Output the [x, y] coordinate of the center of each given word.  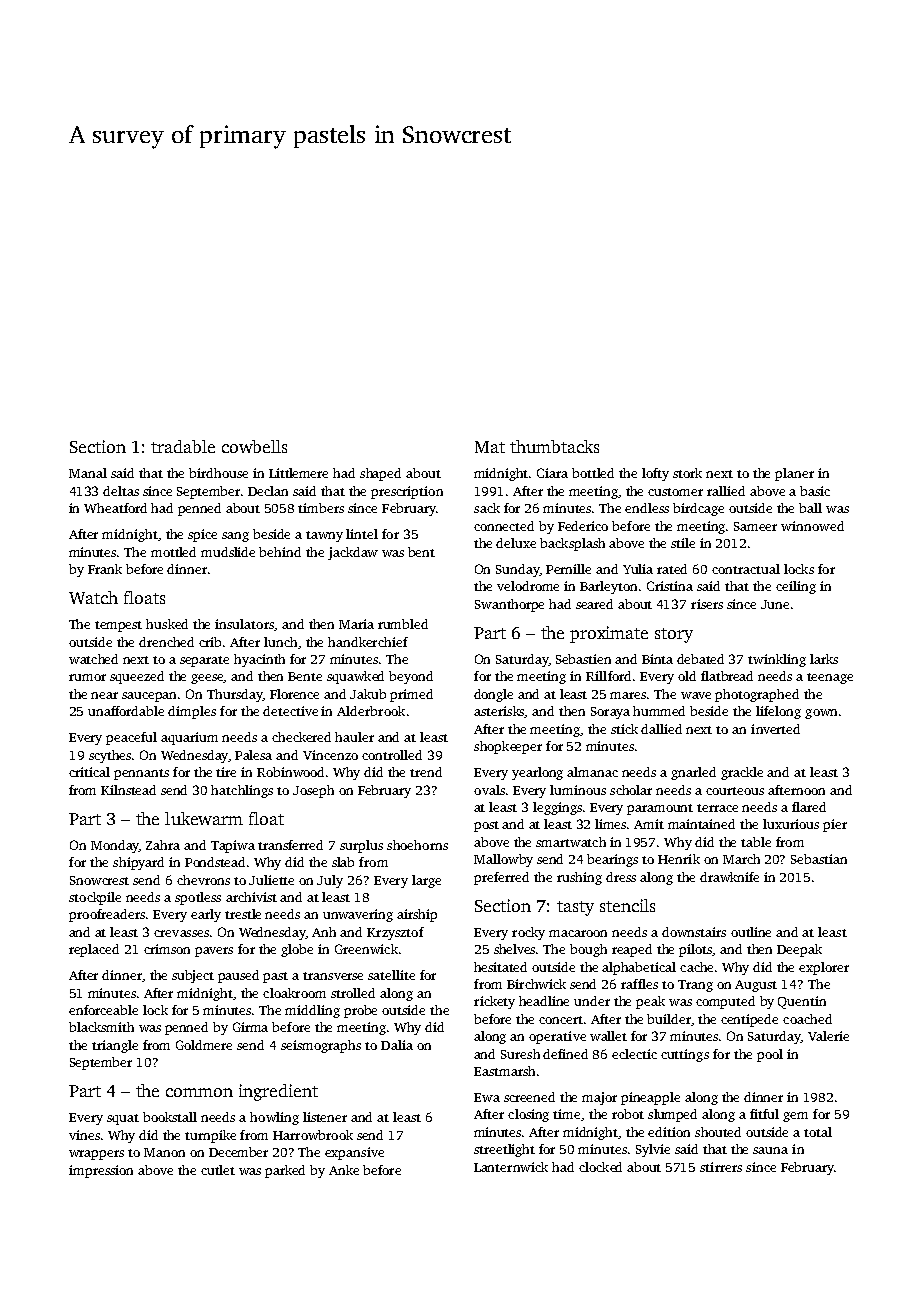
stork [687, 473]
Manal [88, 473]
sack [487, 508]
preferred [501, 878]
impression [101, 1171]
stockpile [95, 898]
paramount [660, 809]
